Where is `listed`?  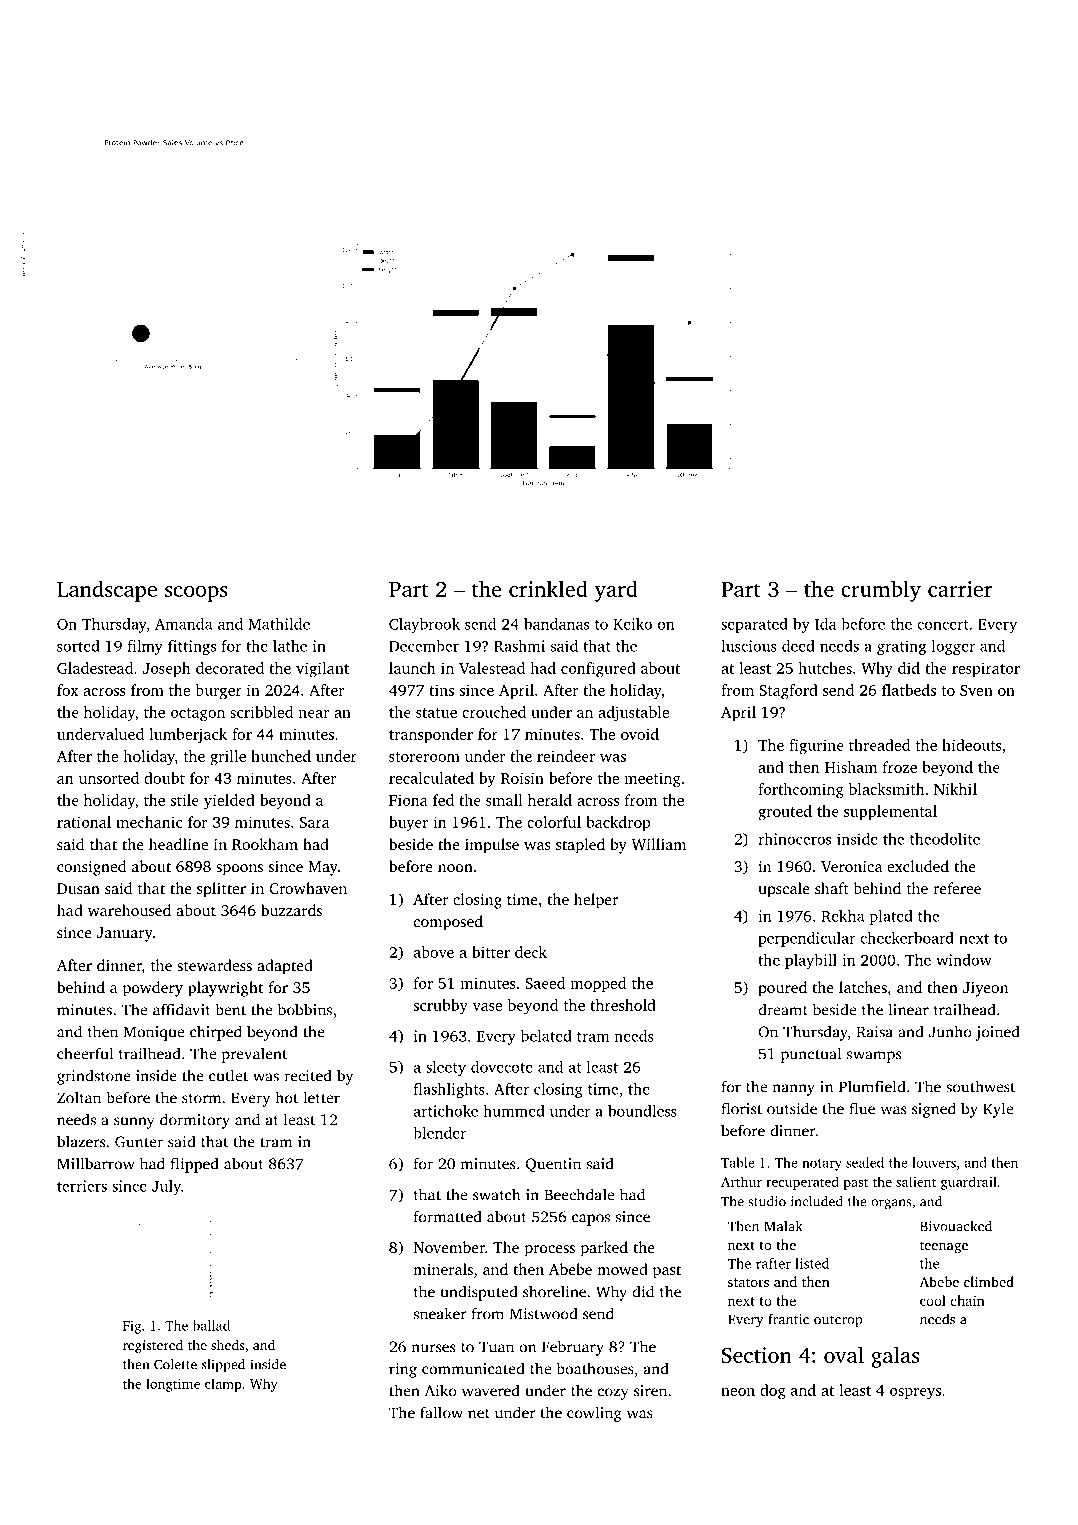 listed is located at coordinates (812, 1263).
